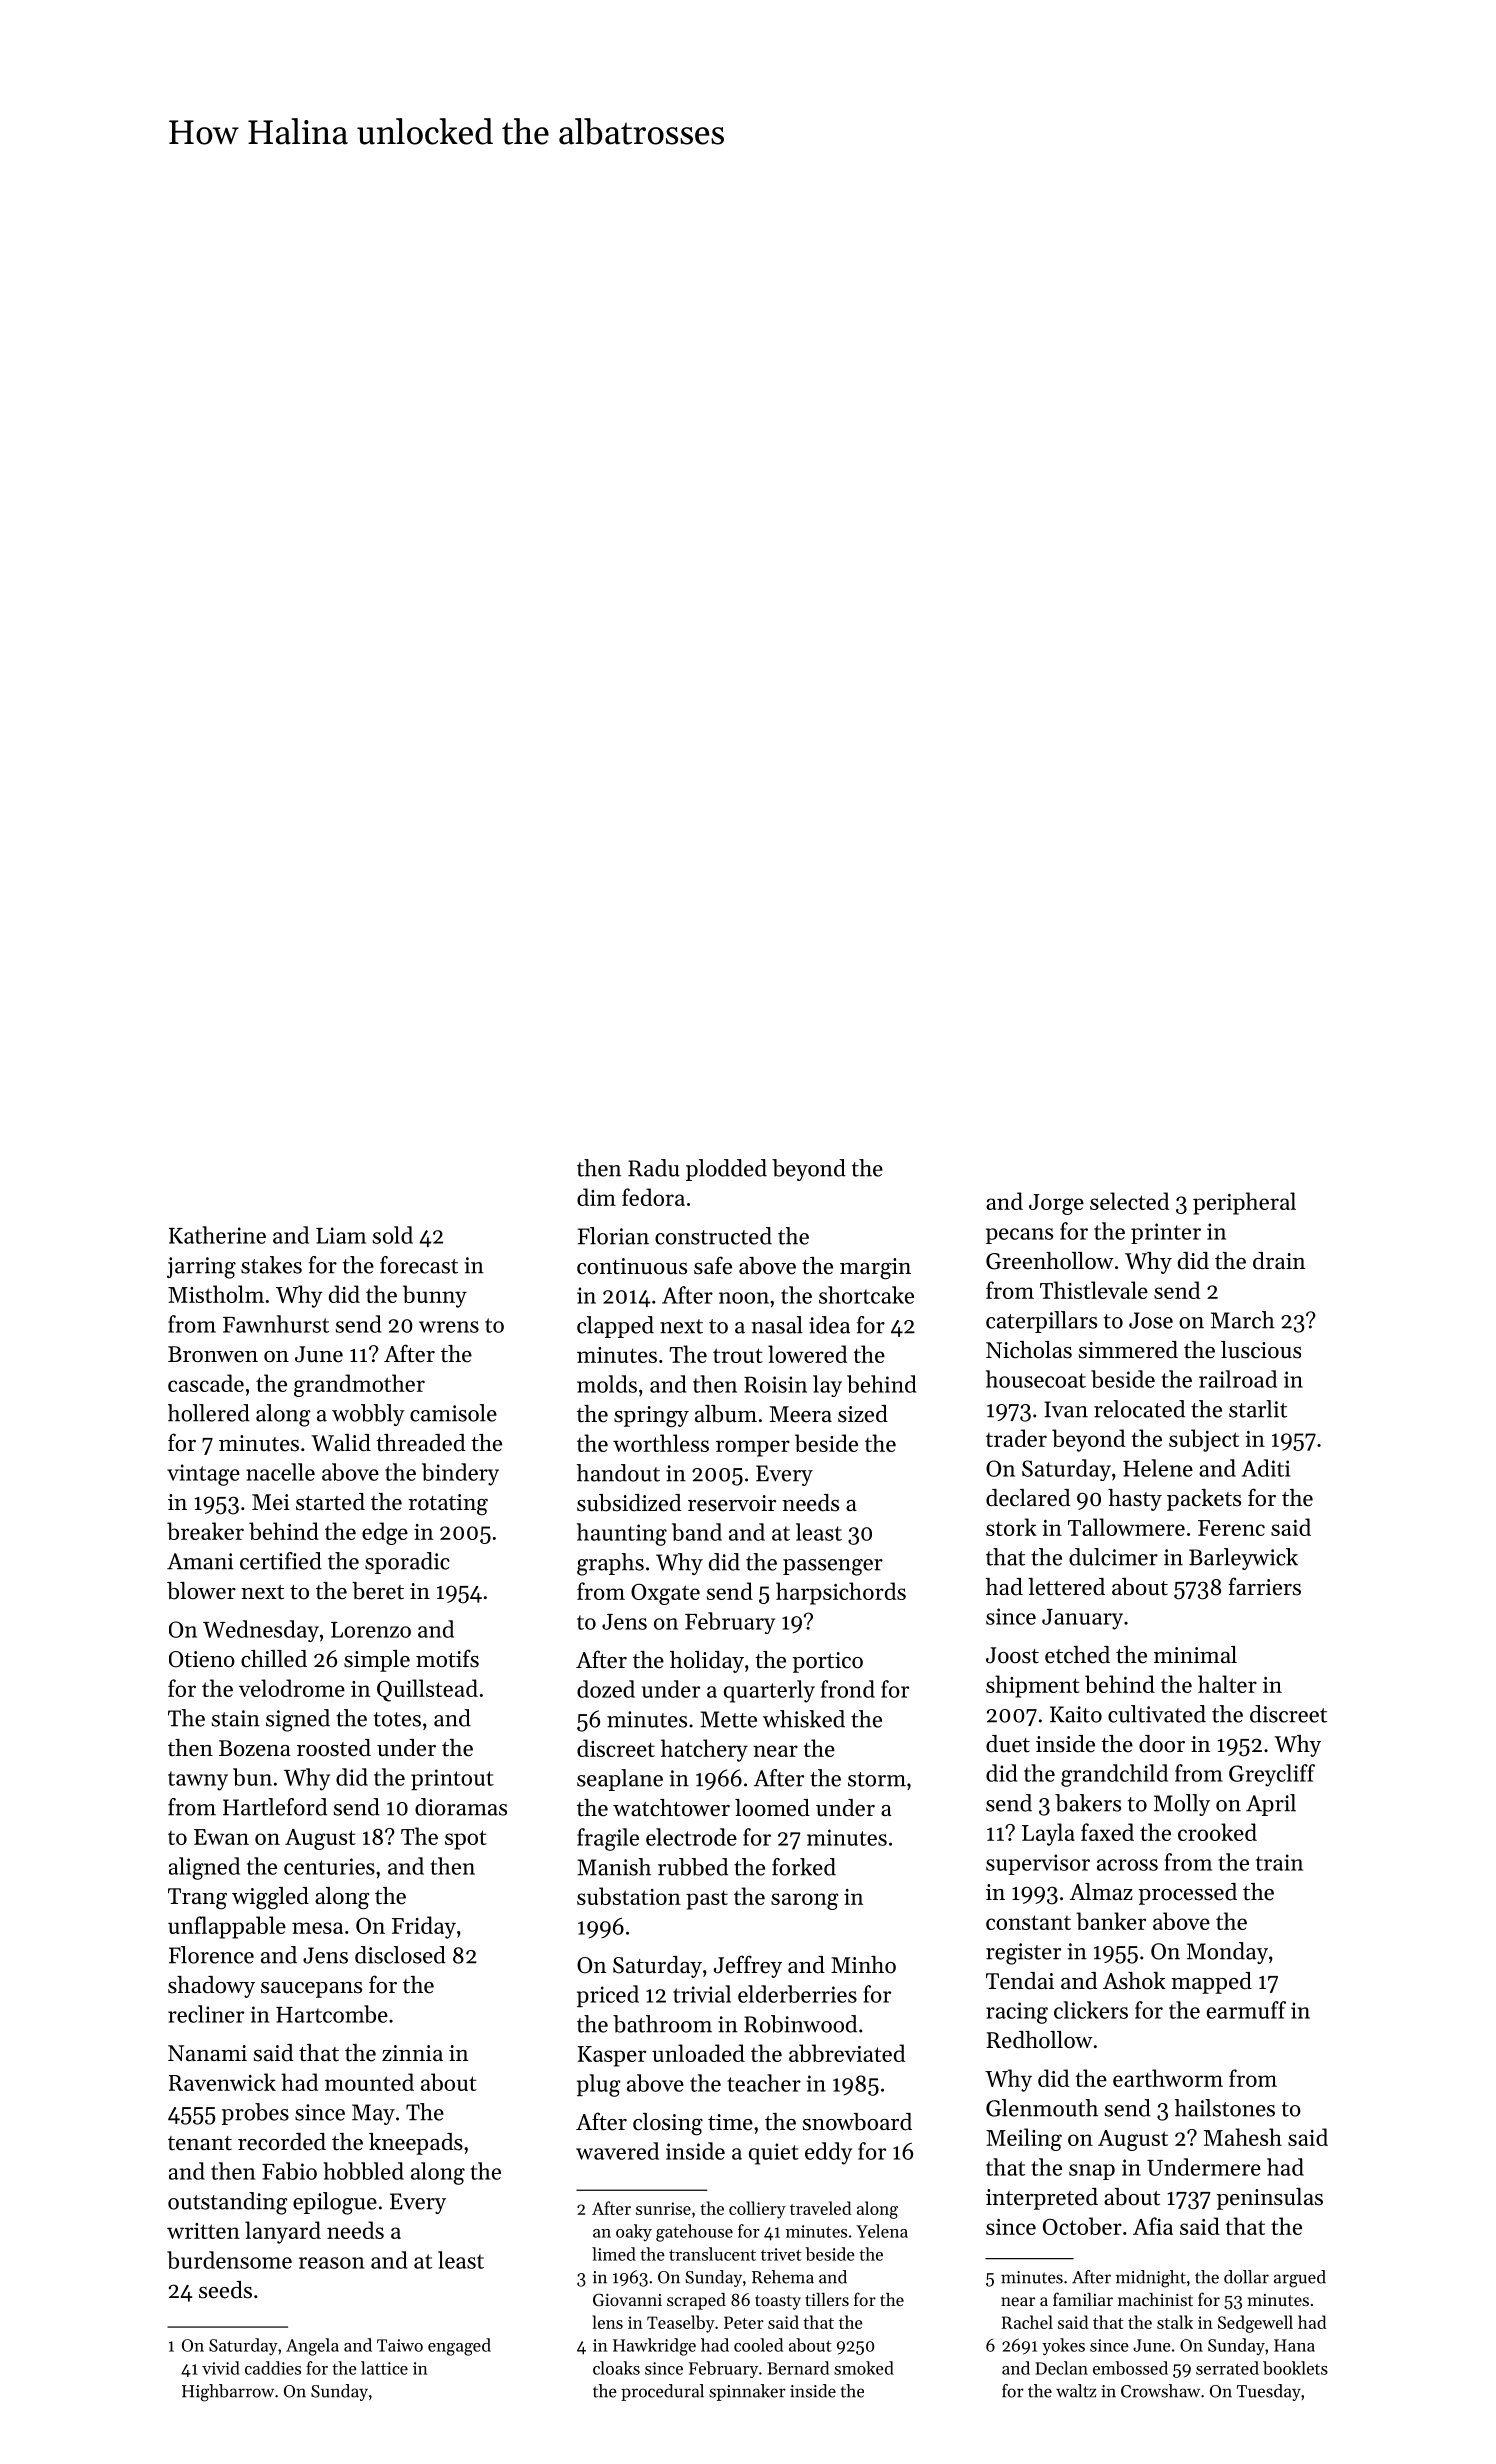 Image resolution: width=1496 pixels, height=2464 pixels. I want to click on earmuff, so click(1246, 2010).
